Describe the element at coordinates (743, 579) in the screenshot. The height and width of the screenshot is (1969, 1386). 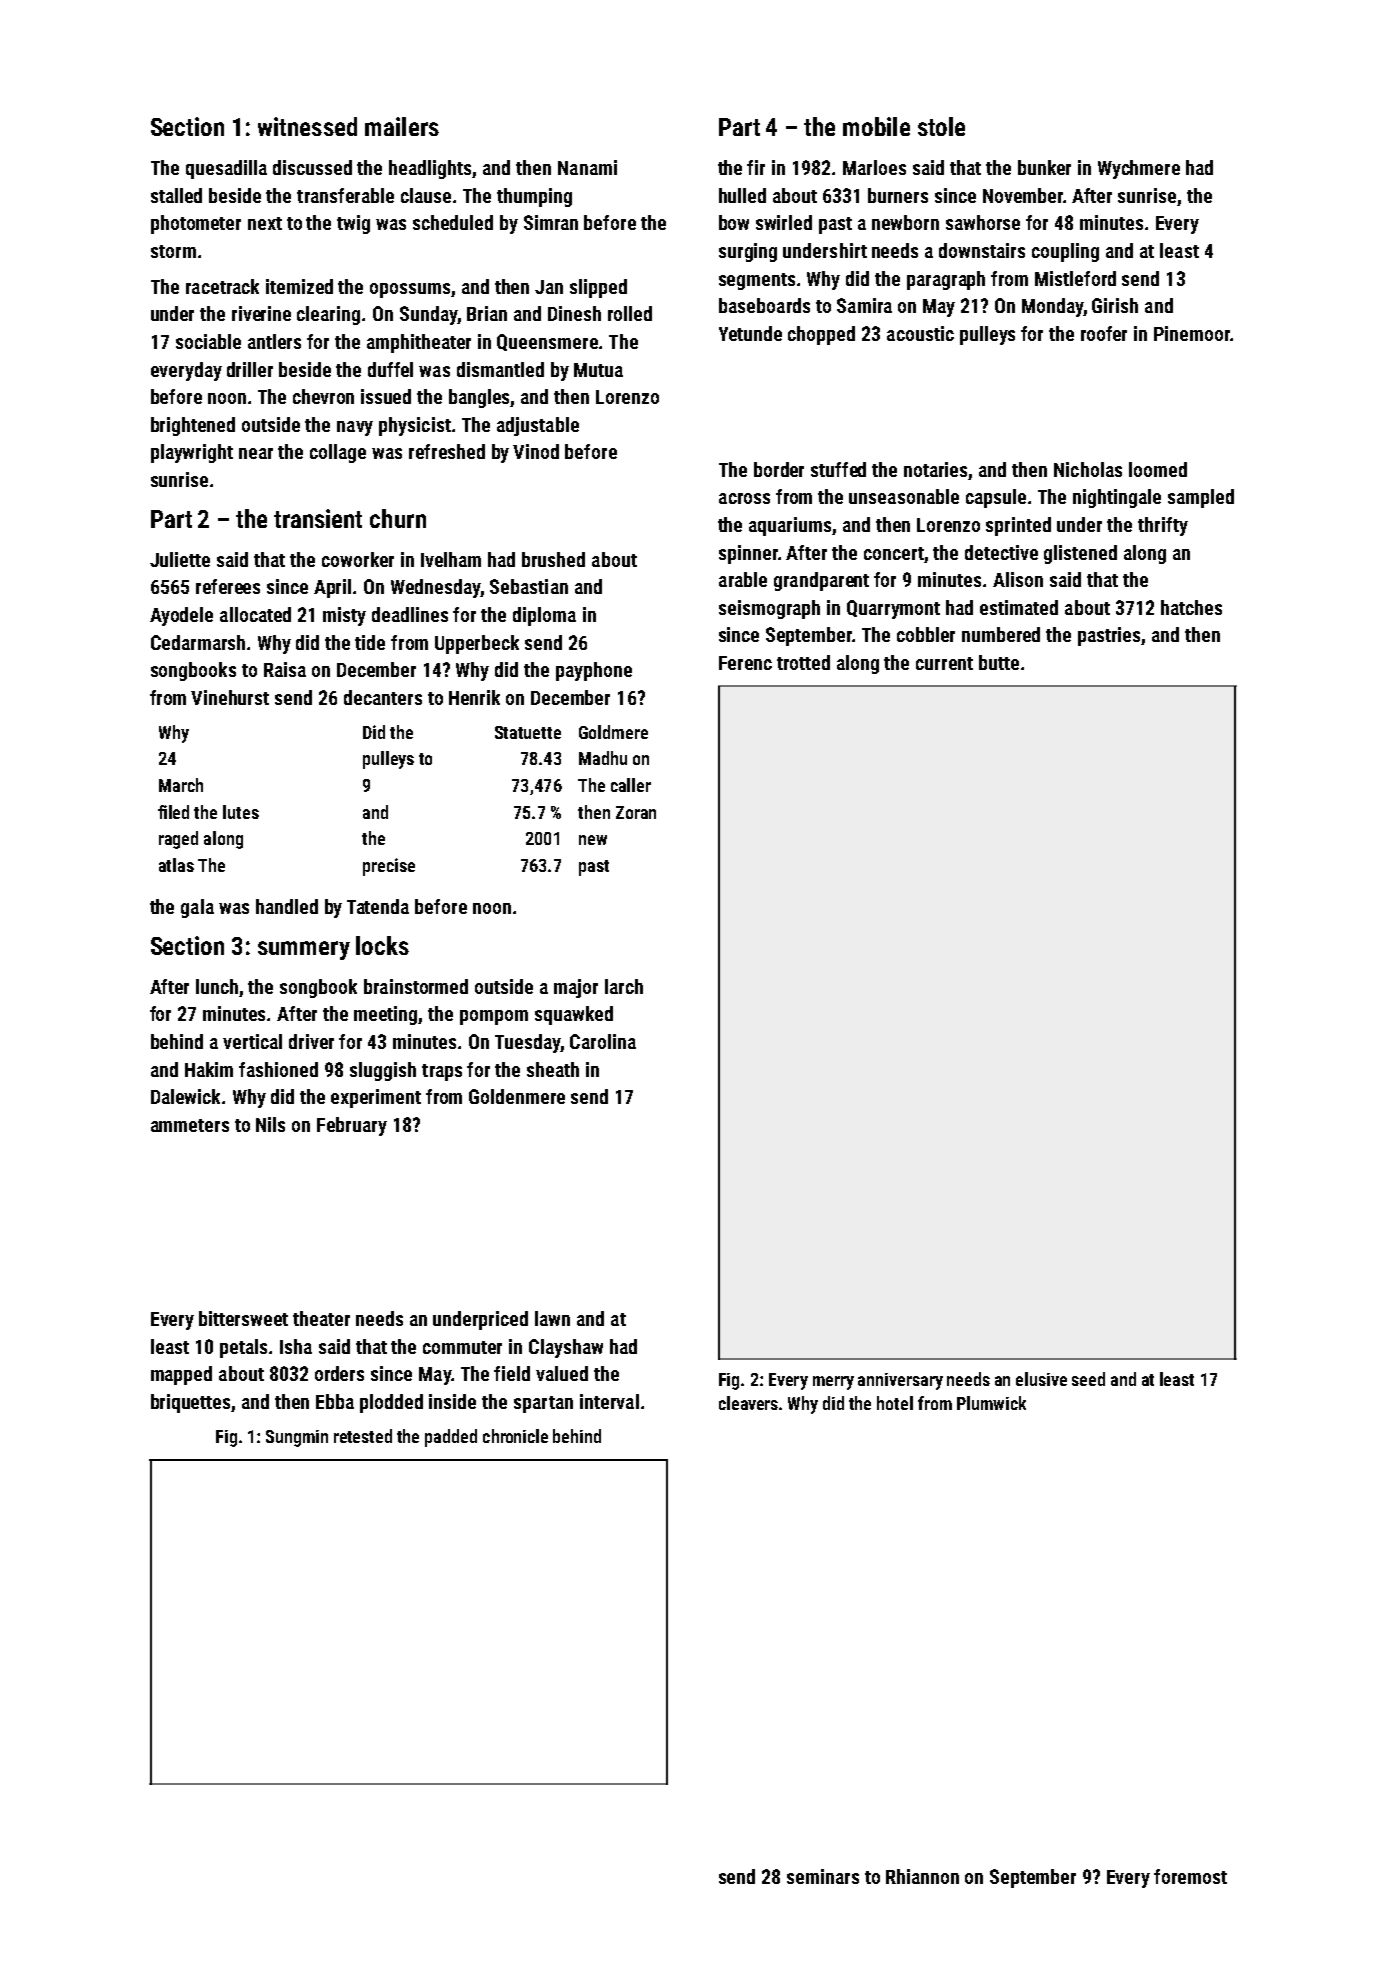
I see `arable` at that location.
